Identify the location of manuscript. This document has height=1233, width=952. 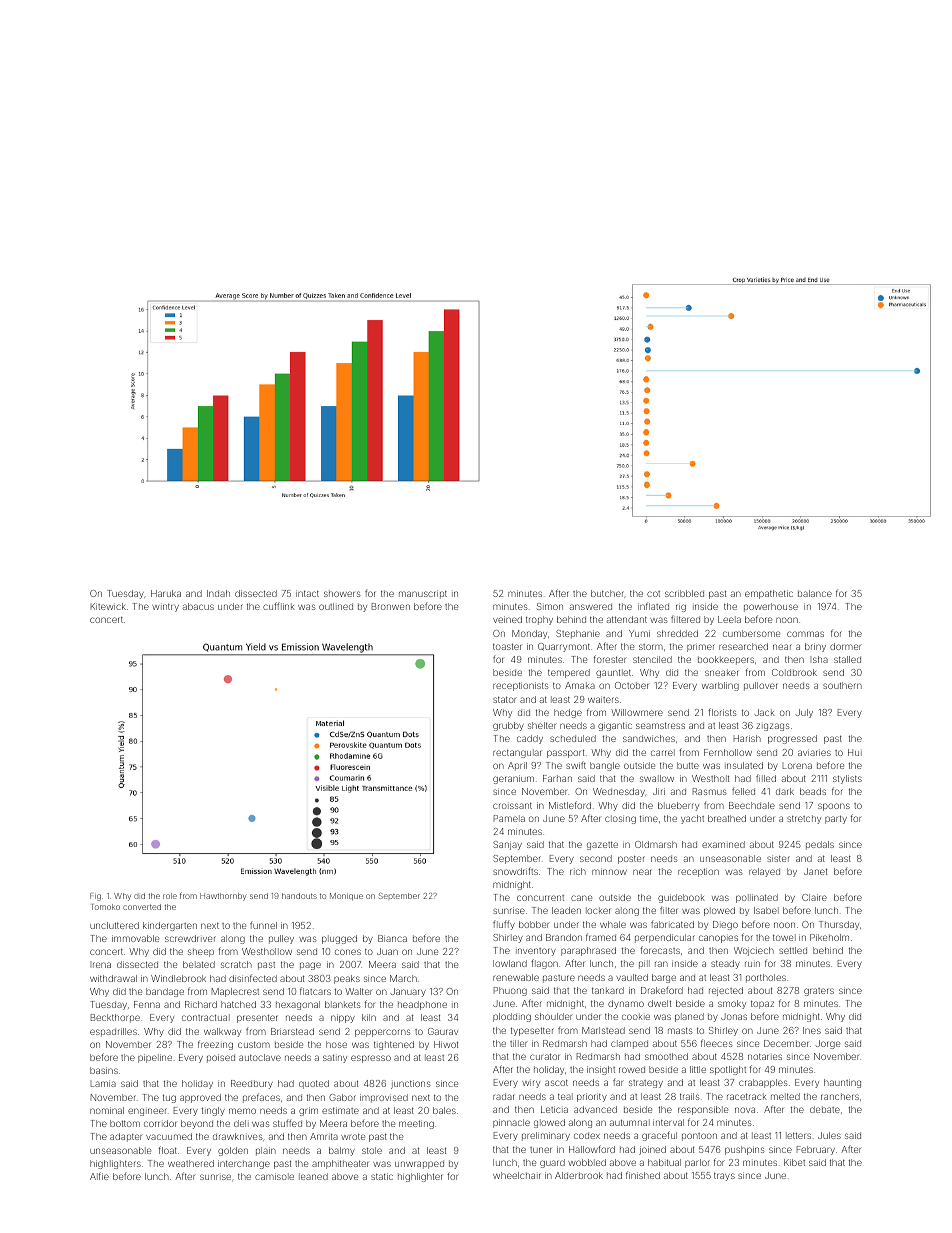
(423, 594).
